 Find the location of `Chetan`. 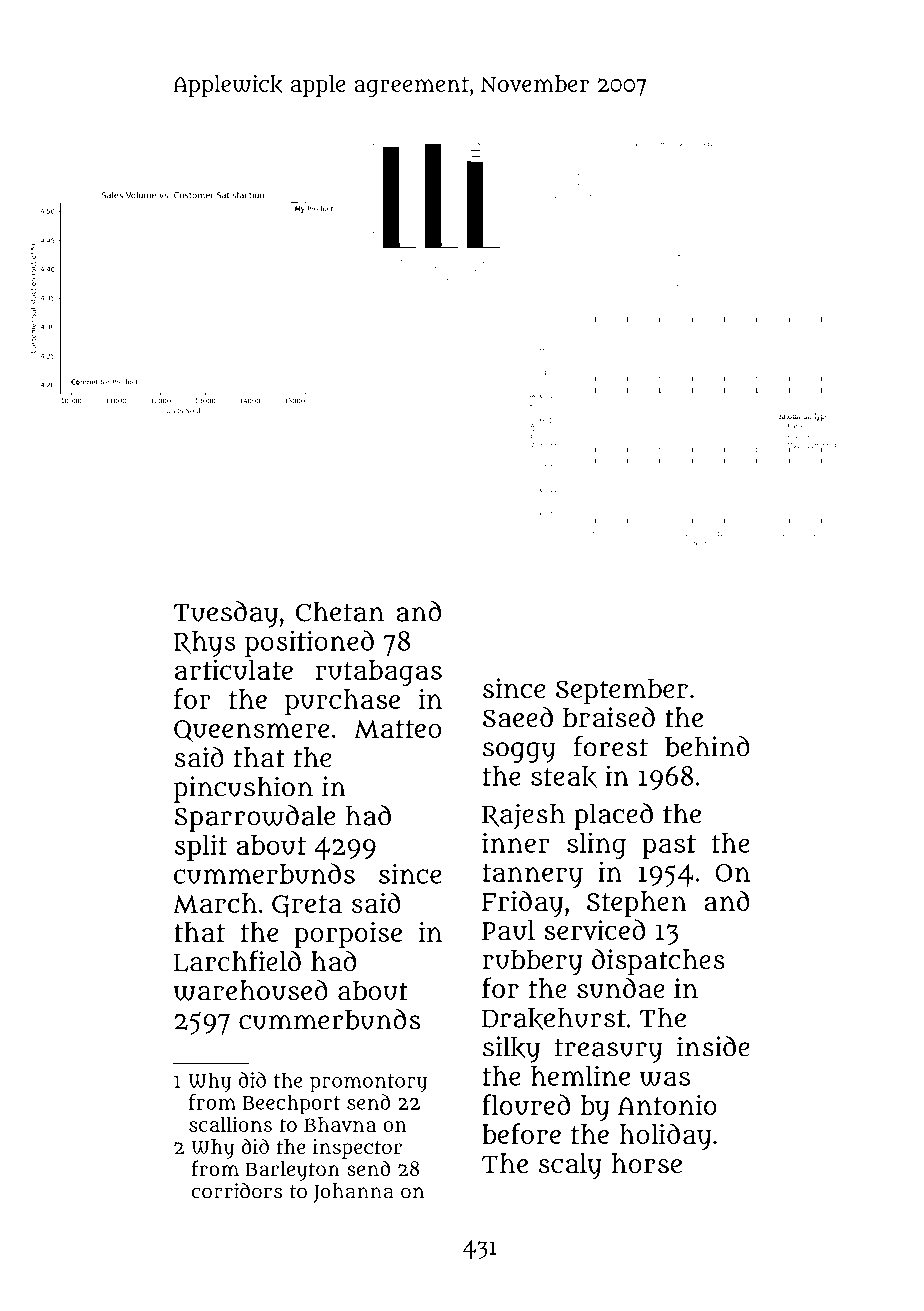

Chetan is located at coordinates (340, 611).
